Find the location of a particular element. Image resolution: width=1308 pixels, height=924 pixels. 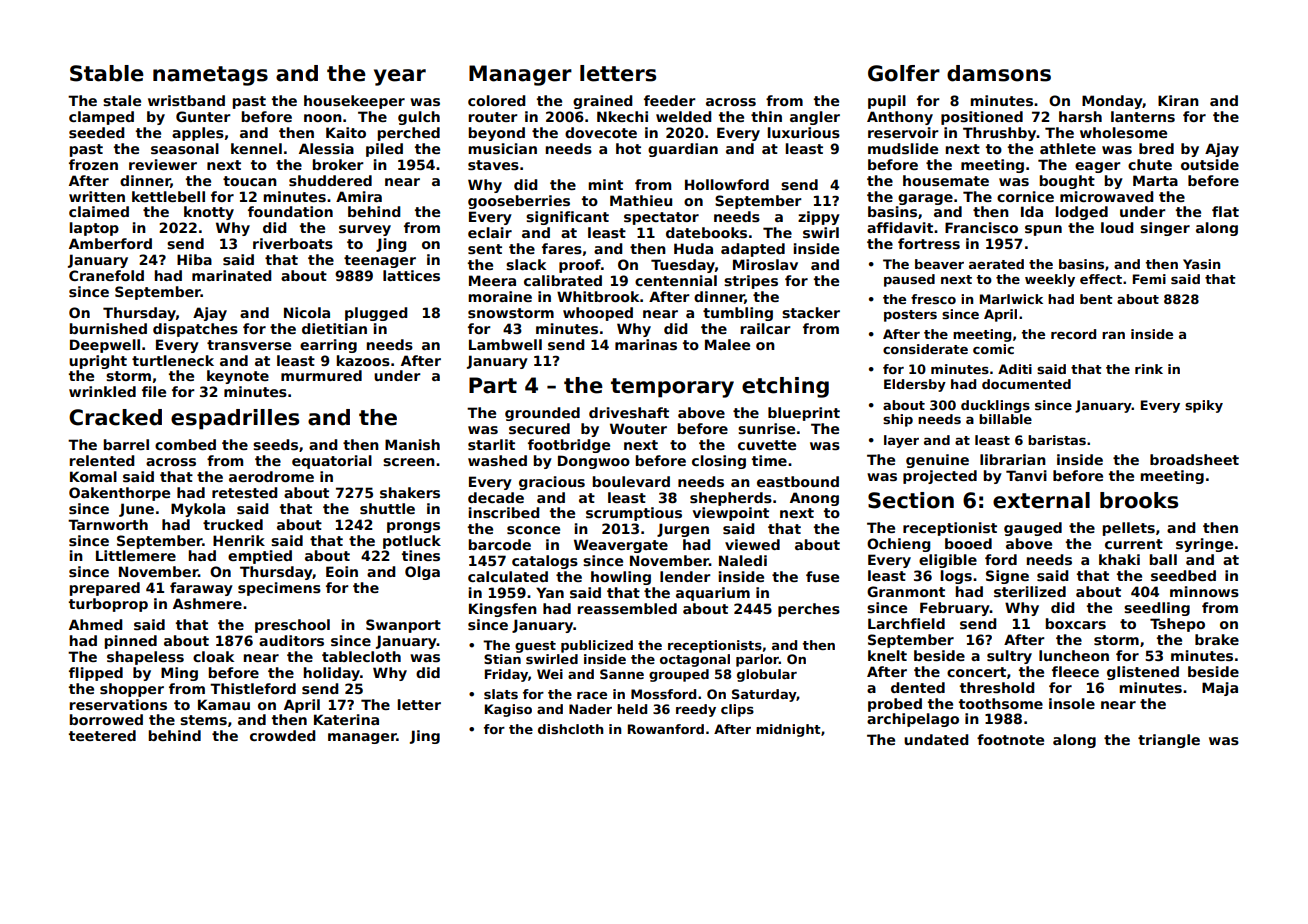

lattices is located at coordinates (411, 275).
